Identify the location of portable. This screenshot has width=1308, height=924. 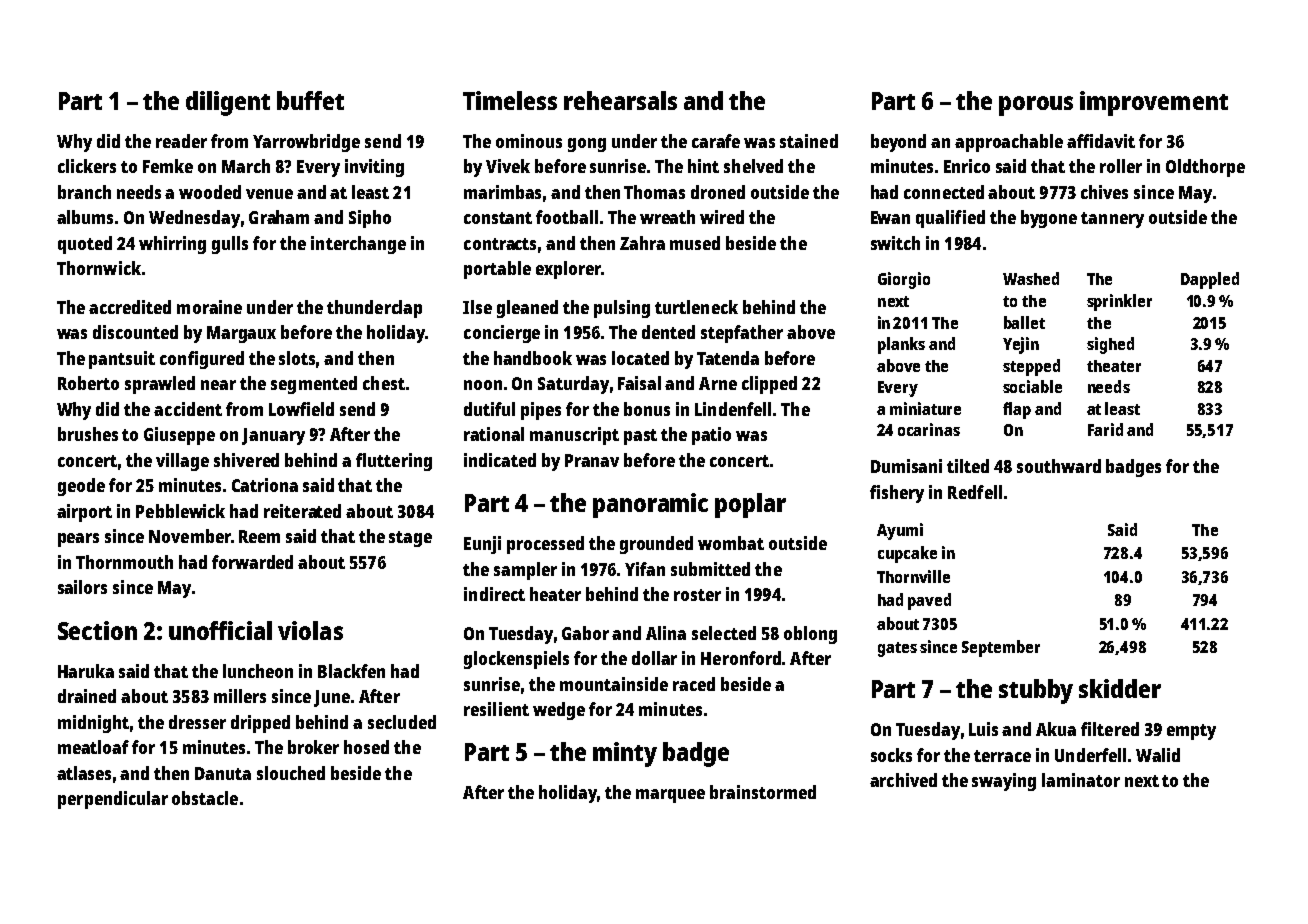
(497, 270).
